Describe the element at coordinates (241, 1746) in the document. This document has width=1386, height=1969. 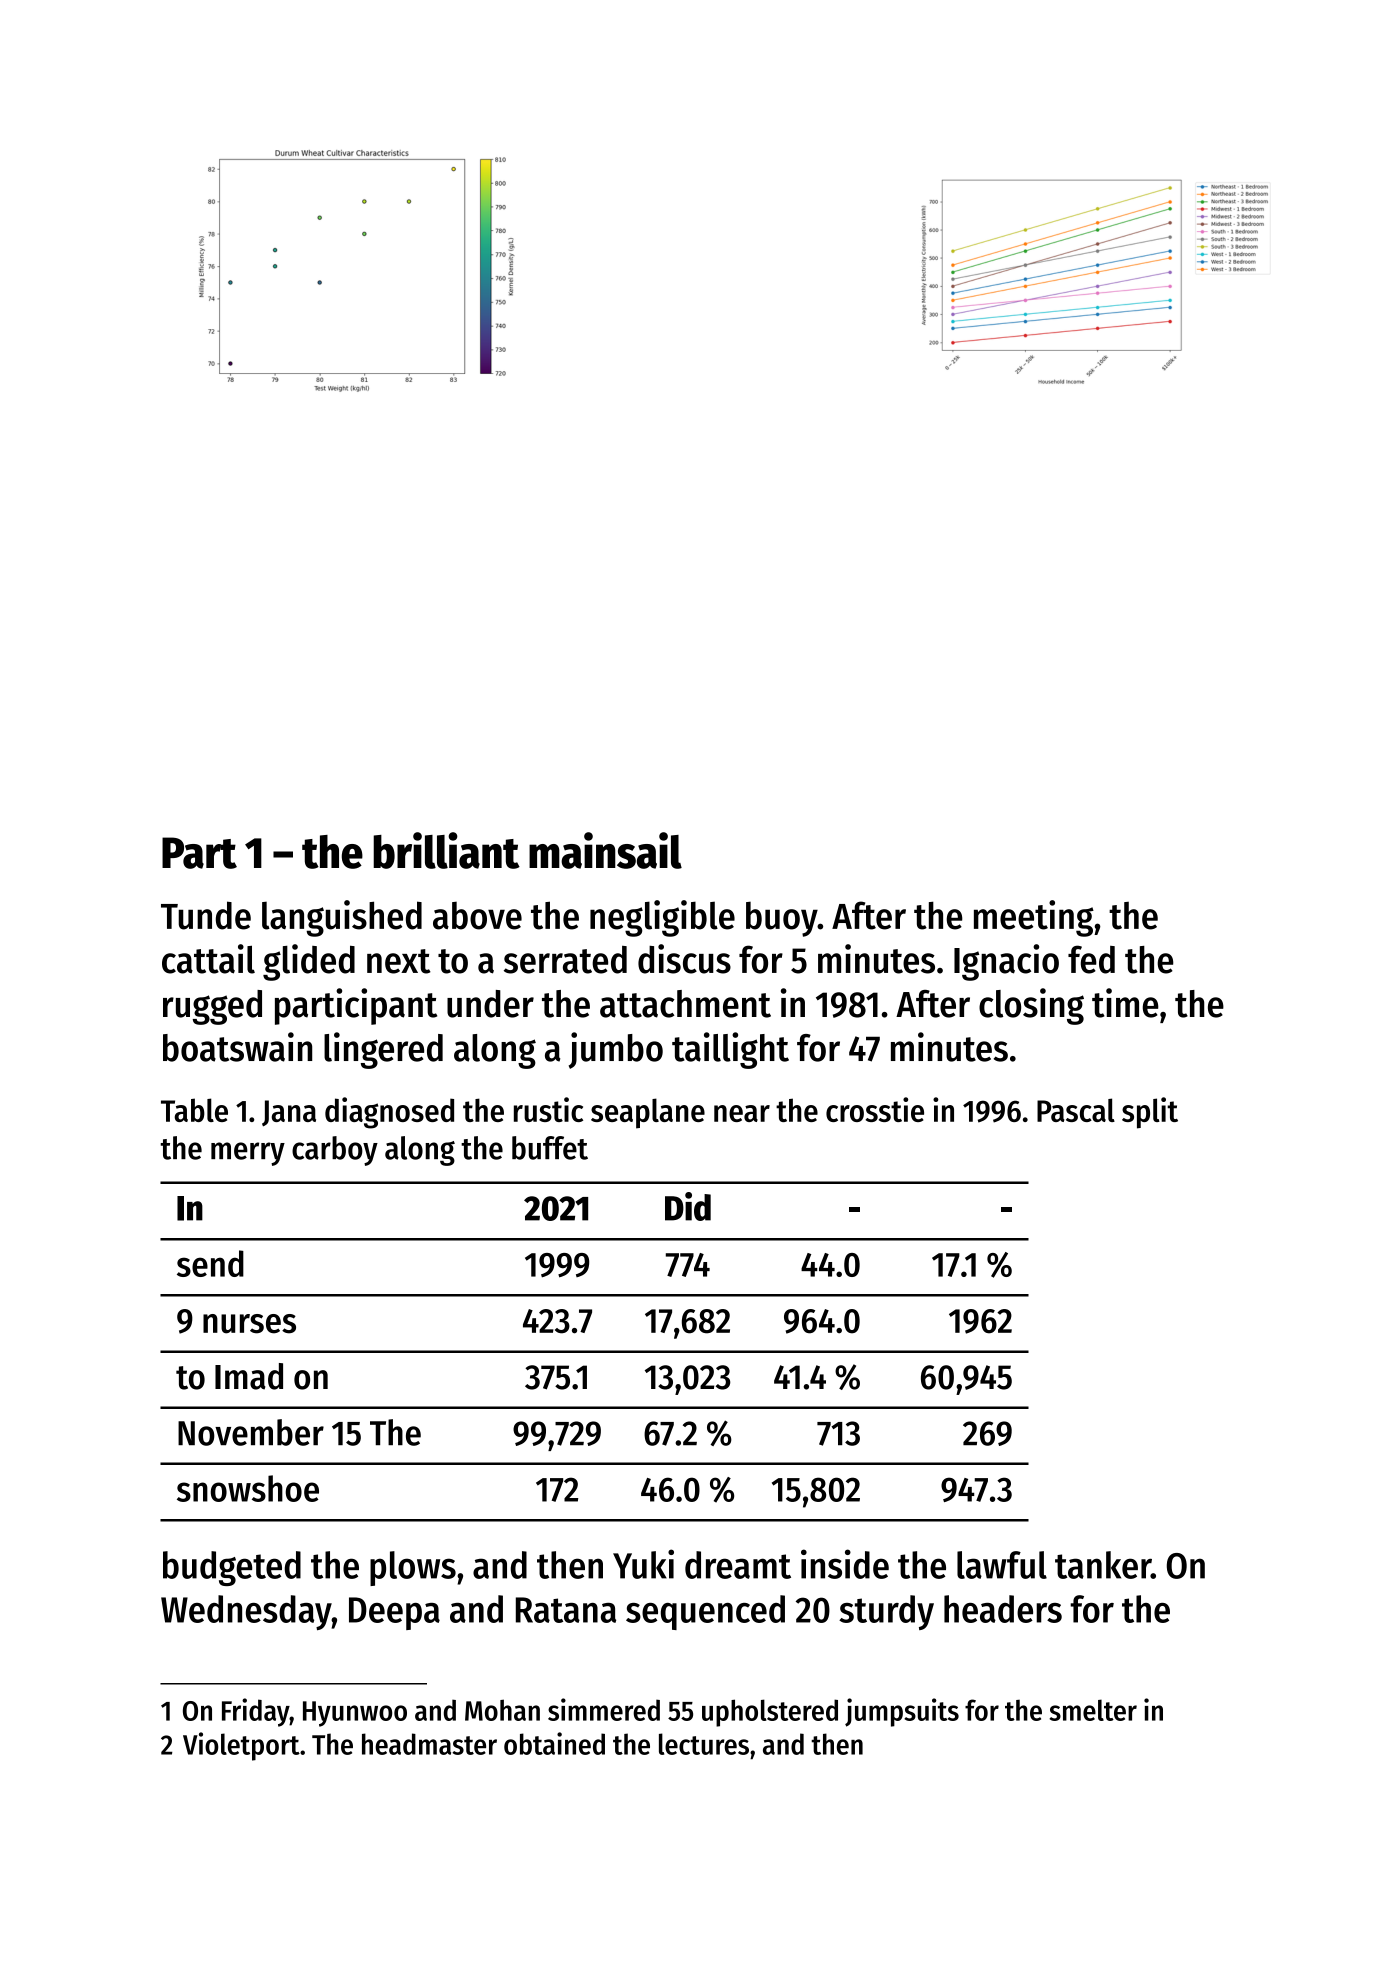
I see `Violetport` at that location.
